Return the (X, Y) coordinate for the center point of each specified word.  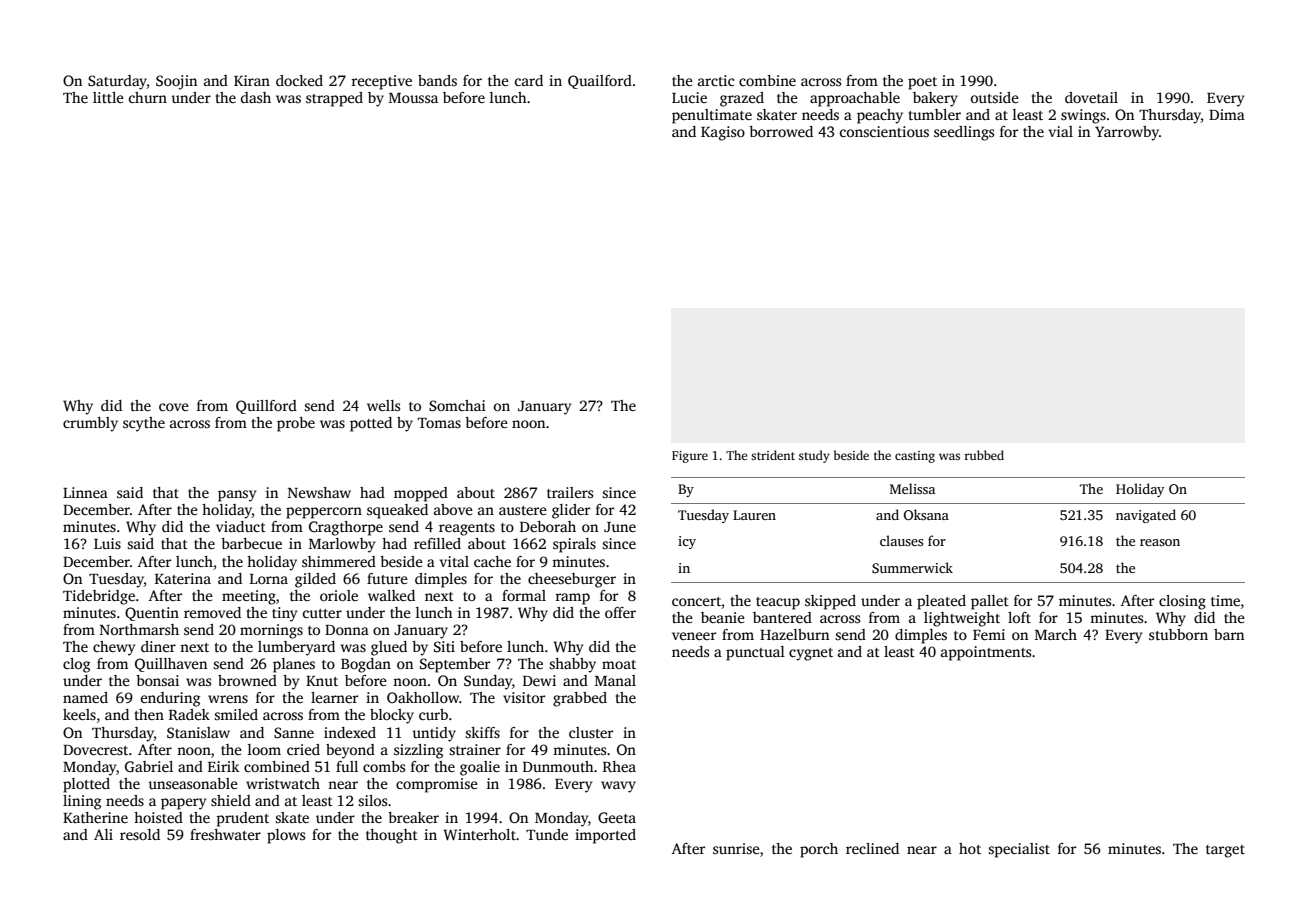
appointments (986, 653)
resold (140, 834)
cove (174, 407)
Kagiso (723, 133)
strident (773, 455)
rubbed (984, 455)
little (108, 97)
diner (158, 646)
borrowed (781, 131)
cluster (591, 732)
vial (1061, 131)
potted (371, 424)
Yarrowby (1127, 133)
